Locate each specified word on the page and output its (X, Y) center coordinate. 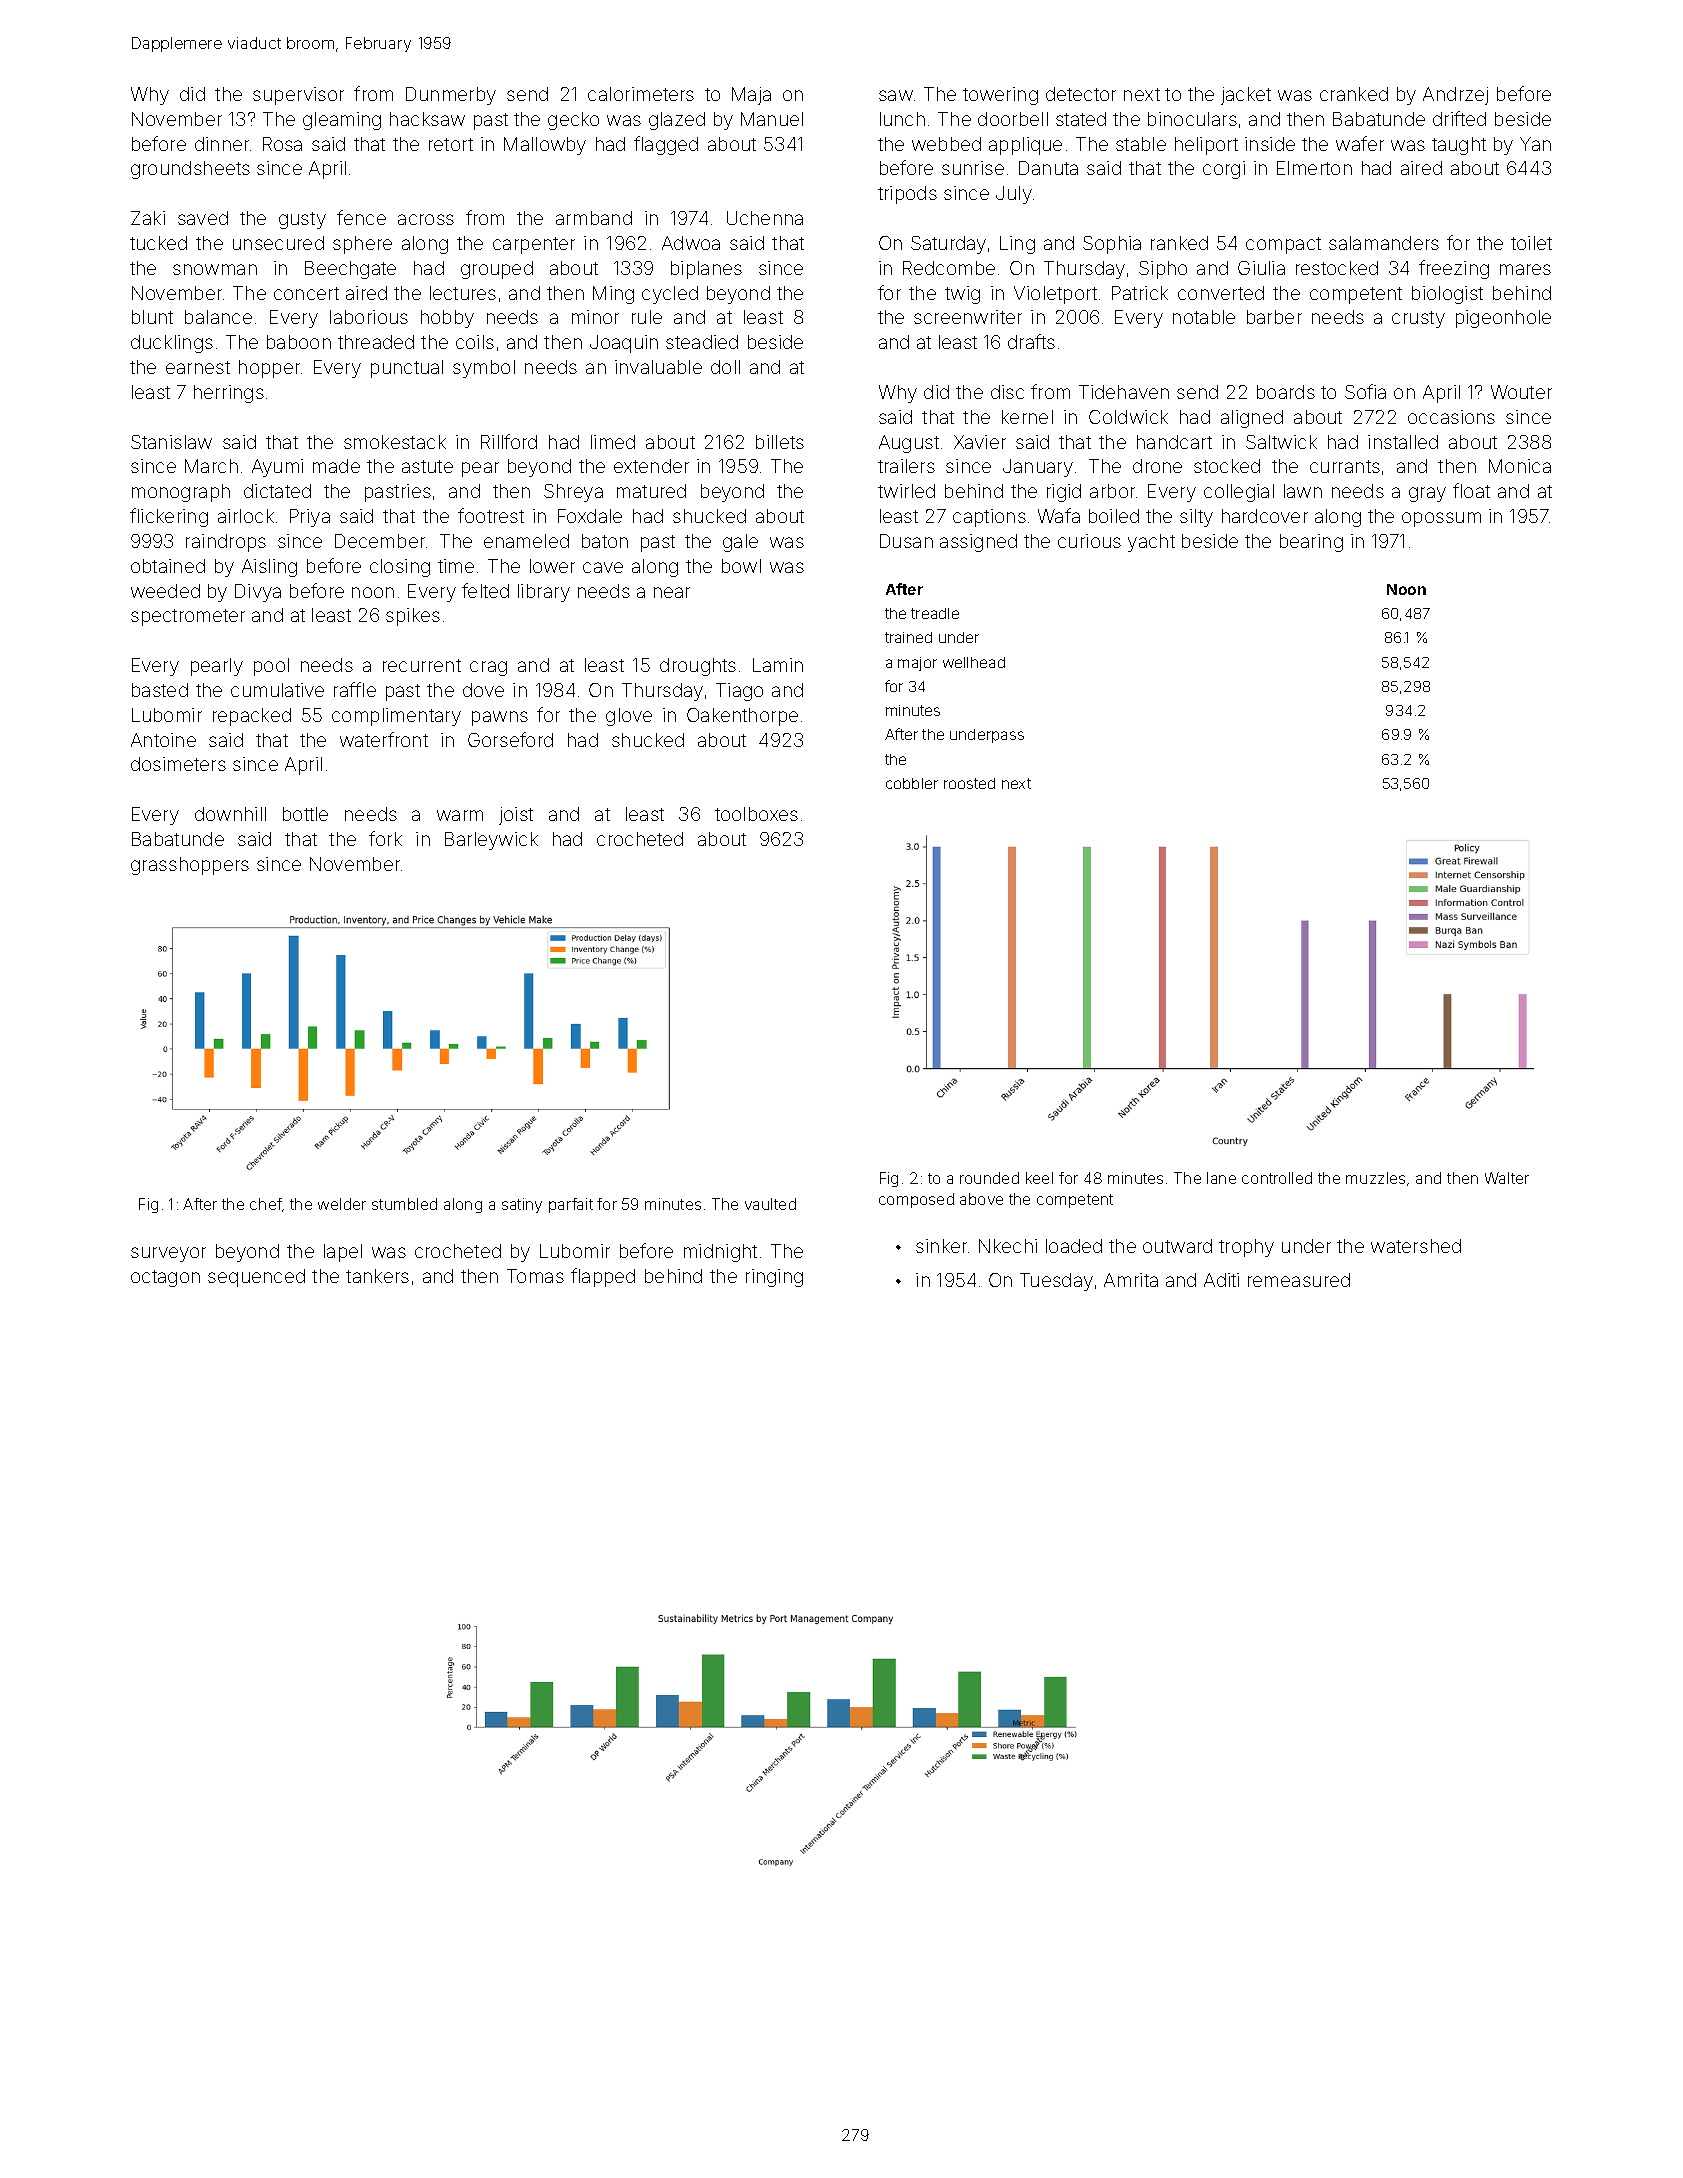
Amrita (1131, 1280)
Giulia (1261, 268)
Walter (1507, 1178)
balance (218, 317)
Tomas (535, 1276)
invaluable (658, 367)
